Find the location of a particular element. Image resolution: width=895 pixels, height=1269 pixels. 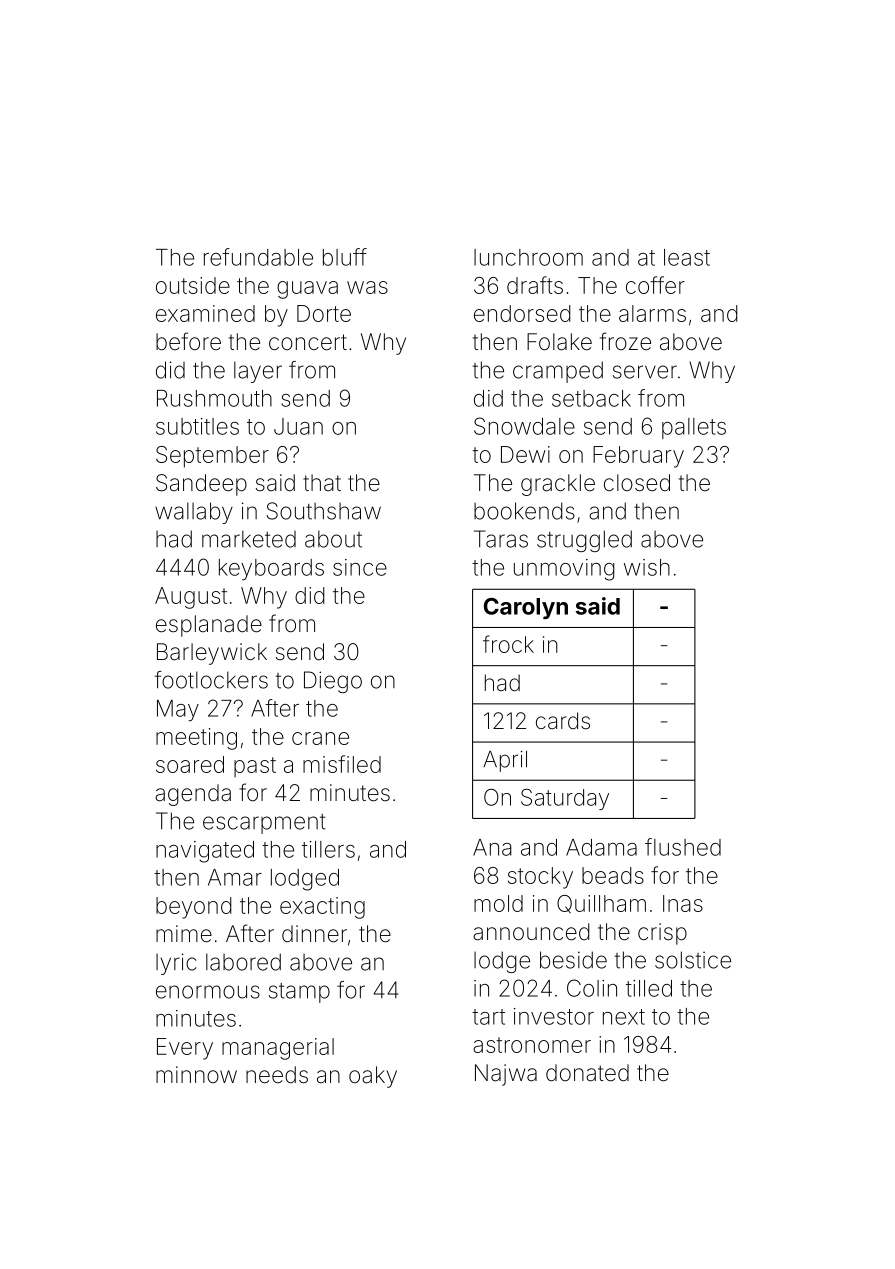

wish is located at coordinates (647, 567).
